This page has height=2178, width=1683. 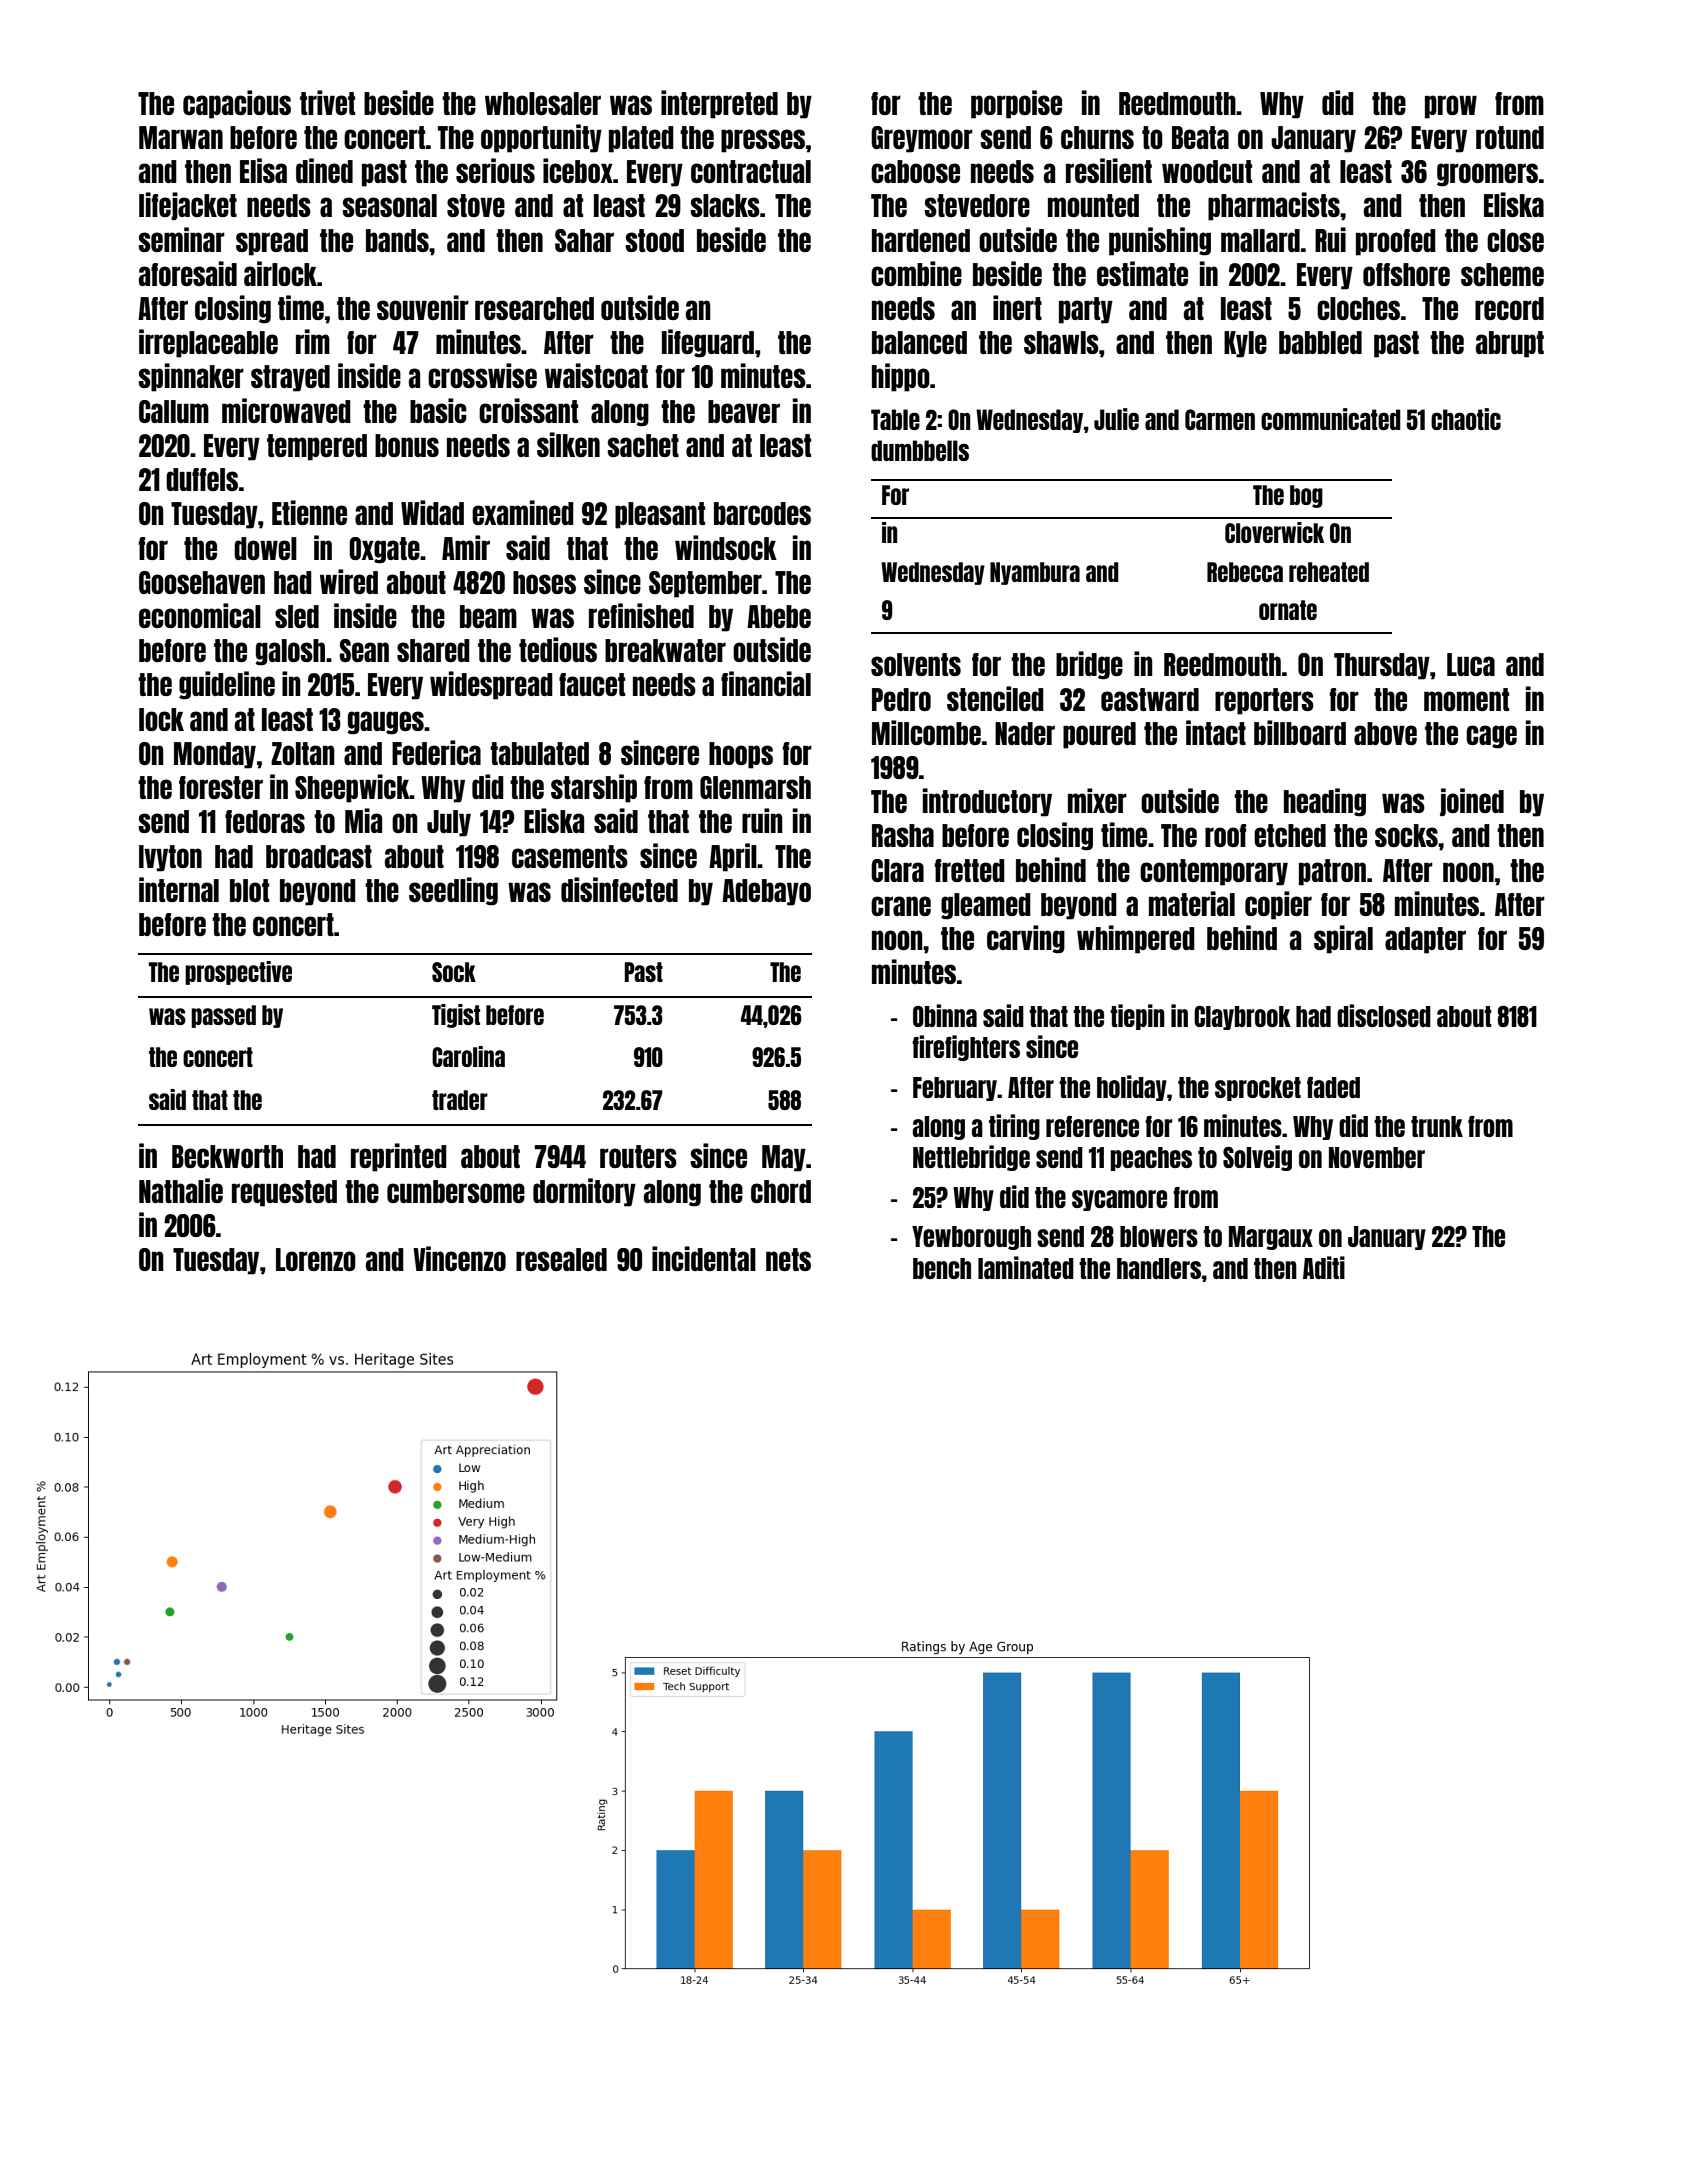 What do you see at coordinates (482, 375) in the page?
I see `crosswise` at bounding box center [482, 375].
